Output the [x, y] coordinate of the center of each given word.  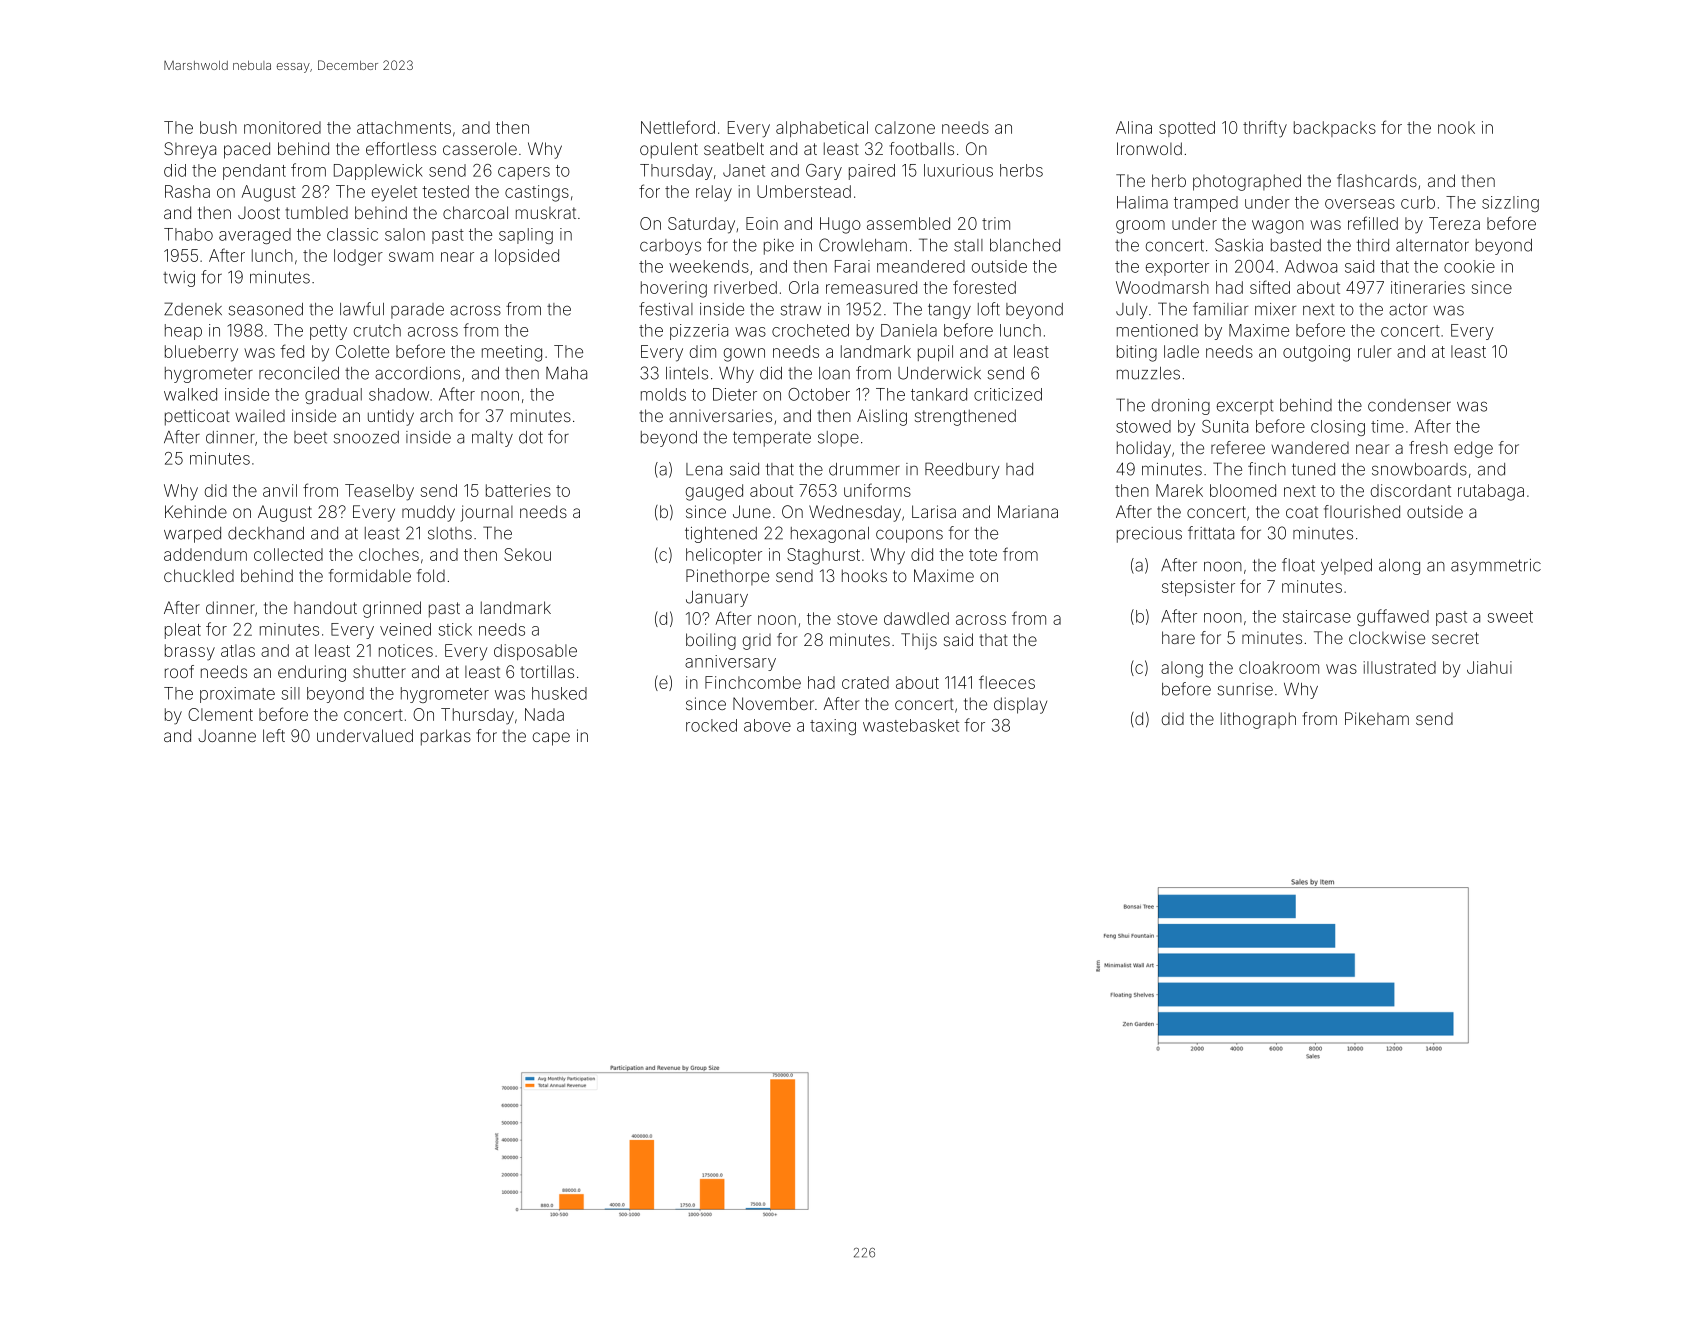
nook [1456, 127]
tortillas [547, 671]
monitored [282, 127]
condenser [1409, 405]
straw [800, 310]
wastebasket [911, 725]
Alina [1134, 127]
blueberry [201, 353]
